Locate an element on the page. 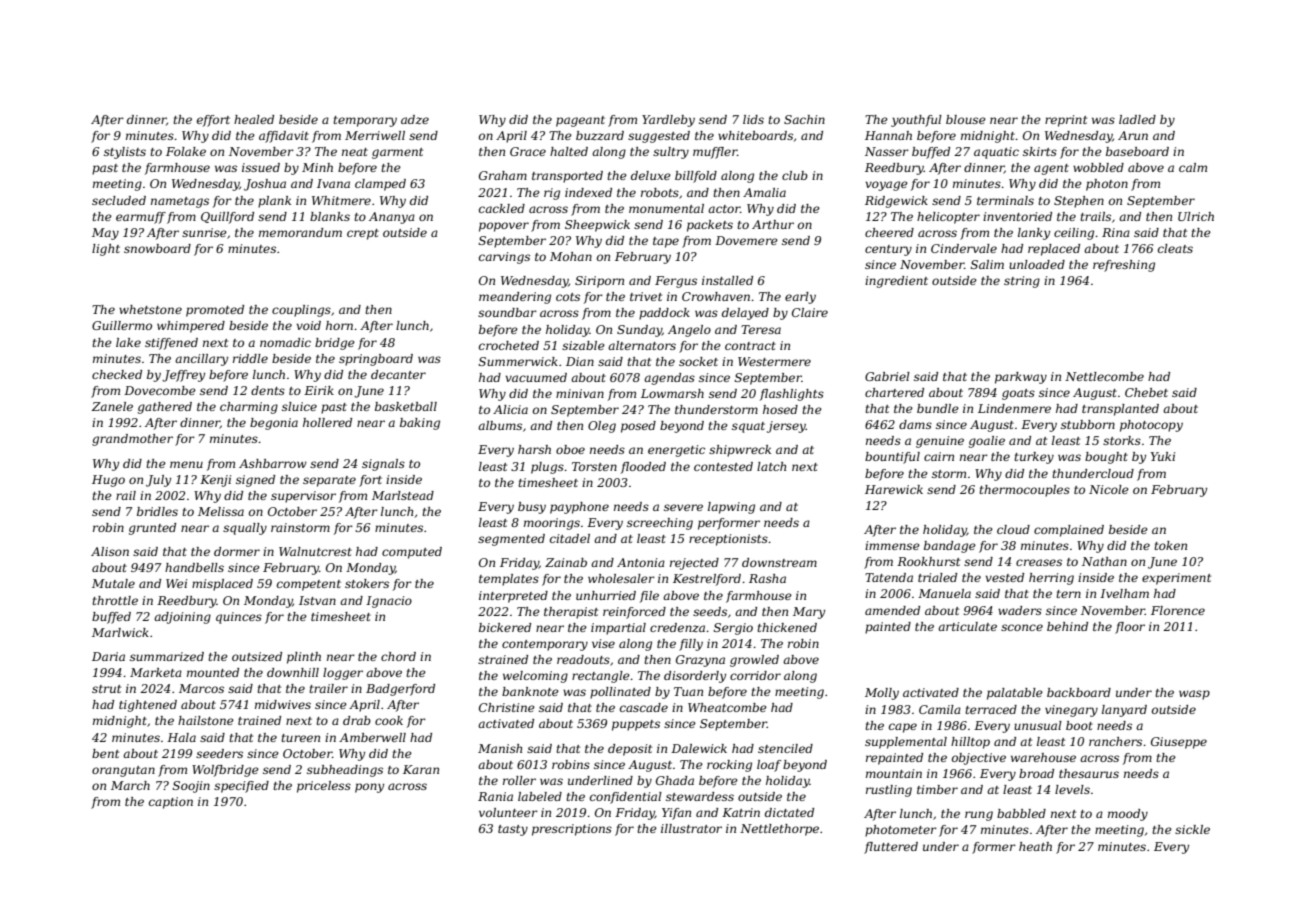 Image resolution: width=1308 pixels, height=924 pixels. meandering is located at coordinates (515, 298).
